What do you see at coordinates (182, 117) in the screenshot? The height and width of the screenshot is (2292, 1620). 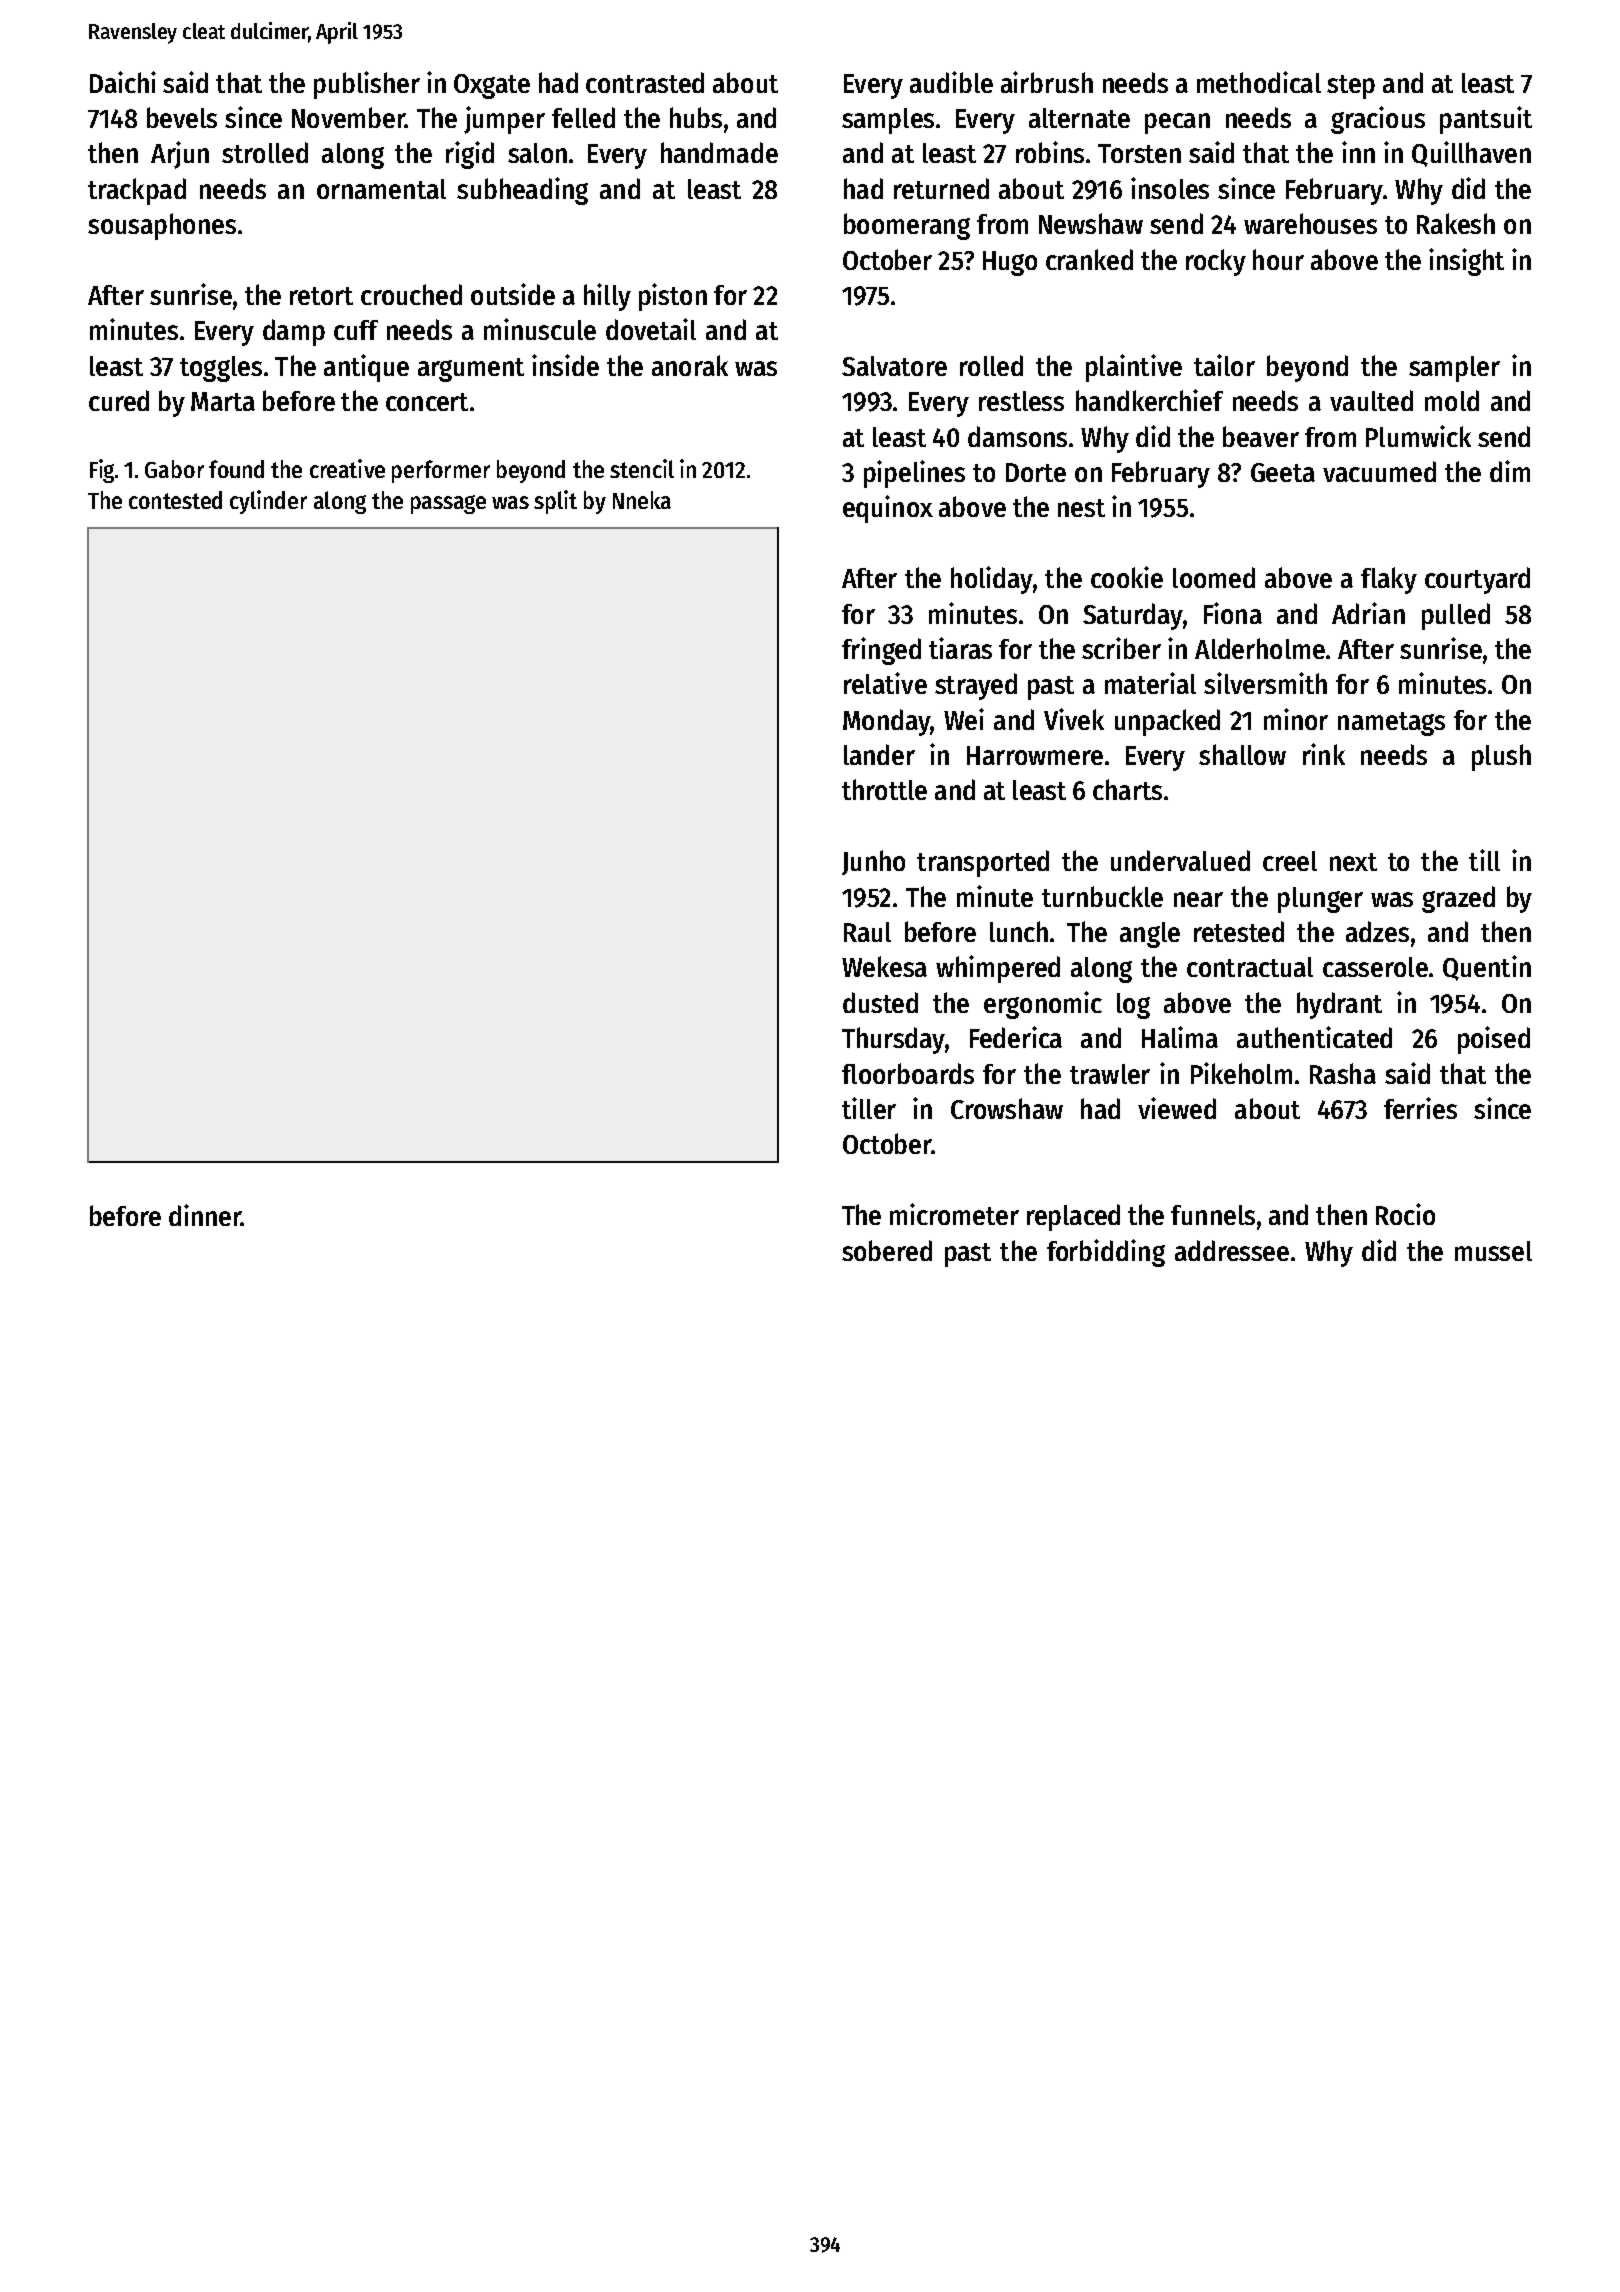 I see `bevels` at bounding box center [182, 117].
